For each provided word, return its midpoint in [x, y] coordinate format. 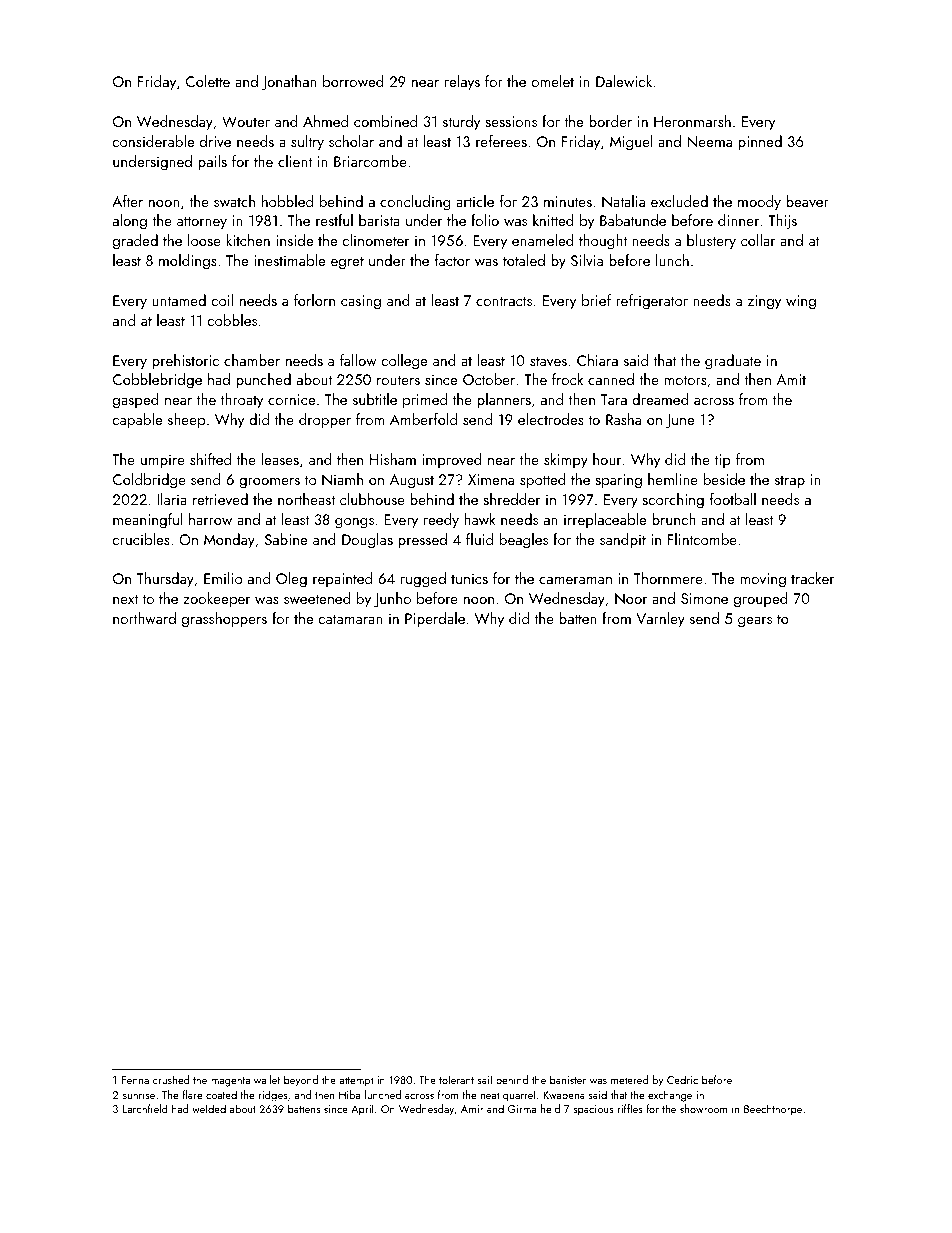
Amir [472, 1109]
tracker [812, 578]
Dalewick [624, 81]
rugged [423, 580]
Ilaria [172, 499]
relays [462, 82]
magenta [230, 1082]
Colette [208, 81]
